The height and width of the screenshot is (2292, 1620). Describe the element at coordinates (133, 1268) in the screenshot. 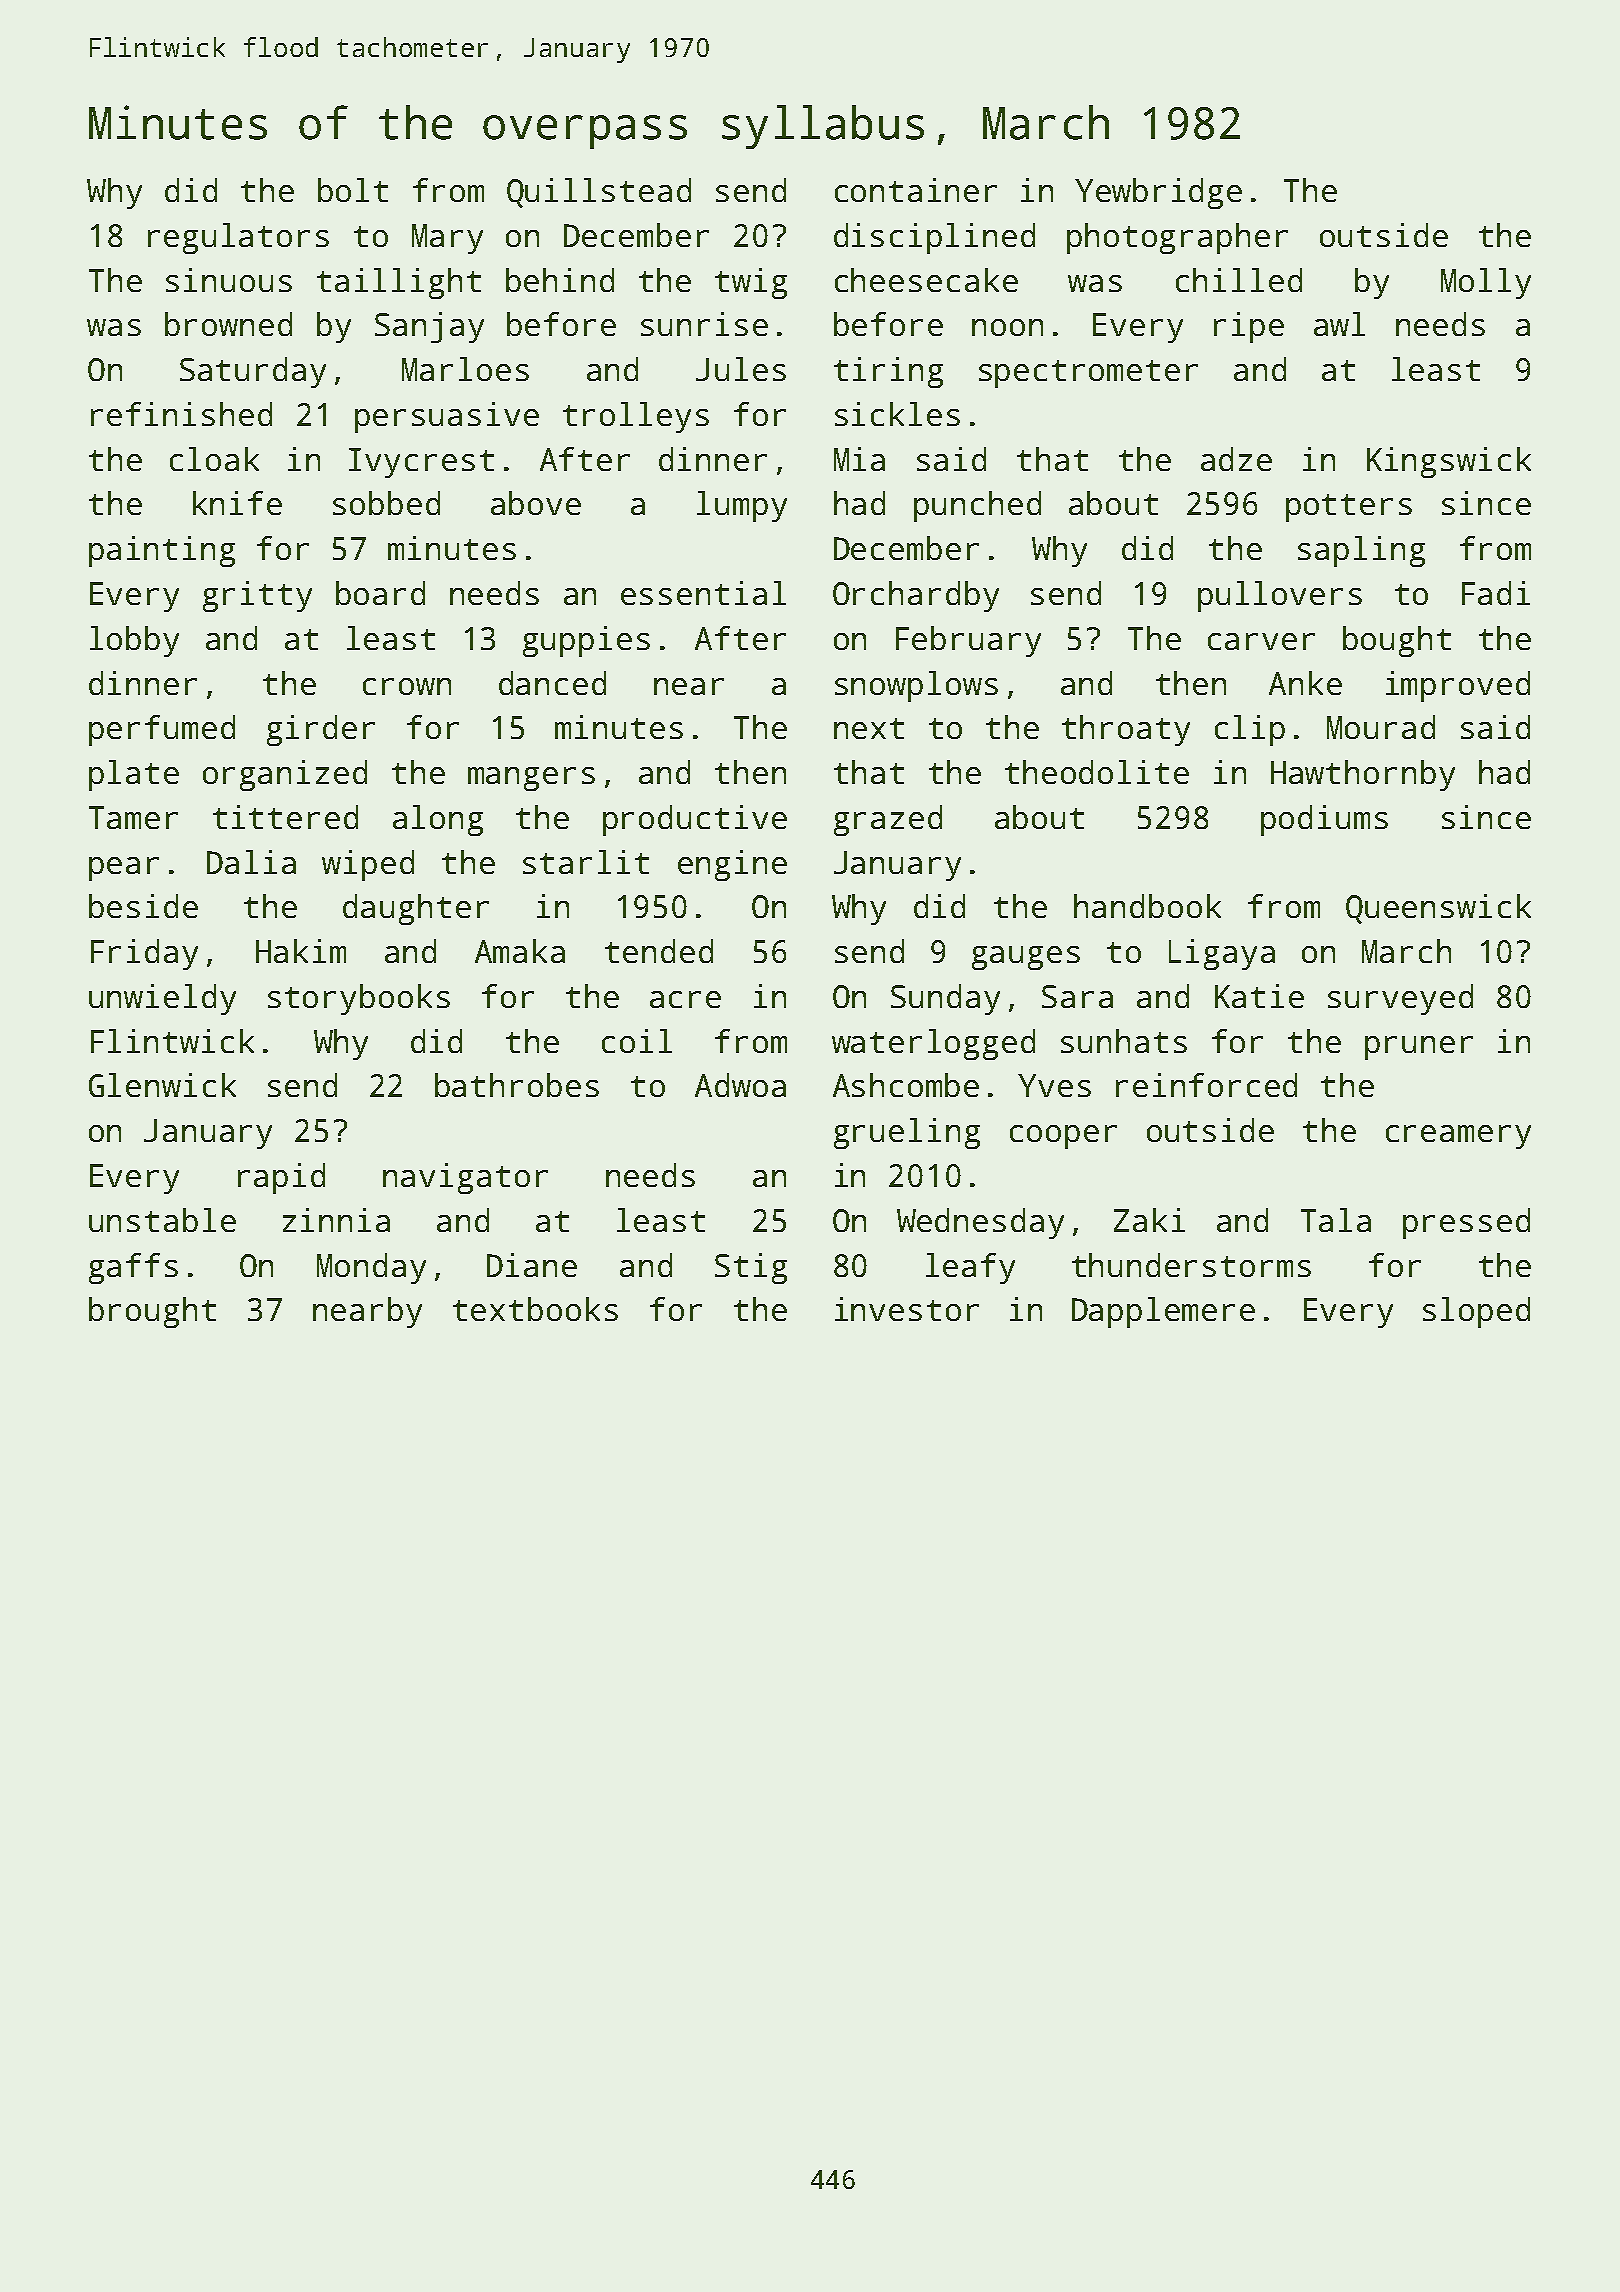

I see `gaffs` at that location.
